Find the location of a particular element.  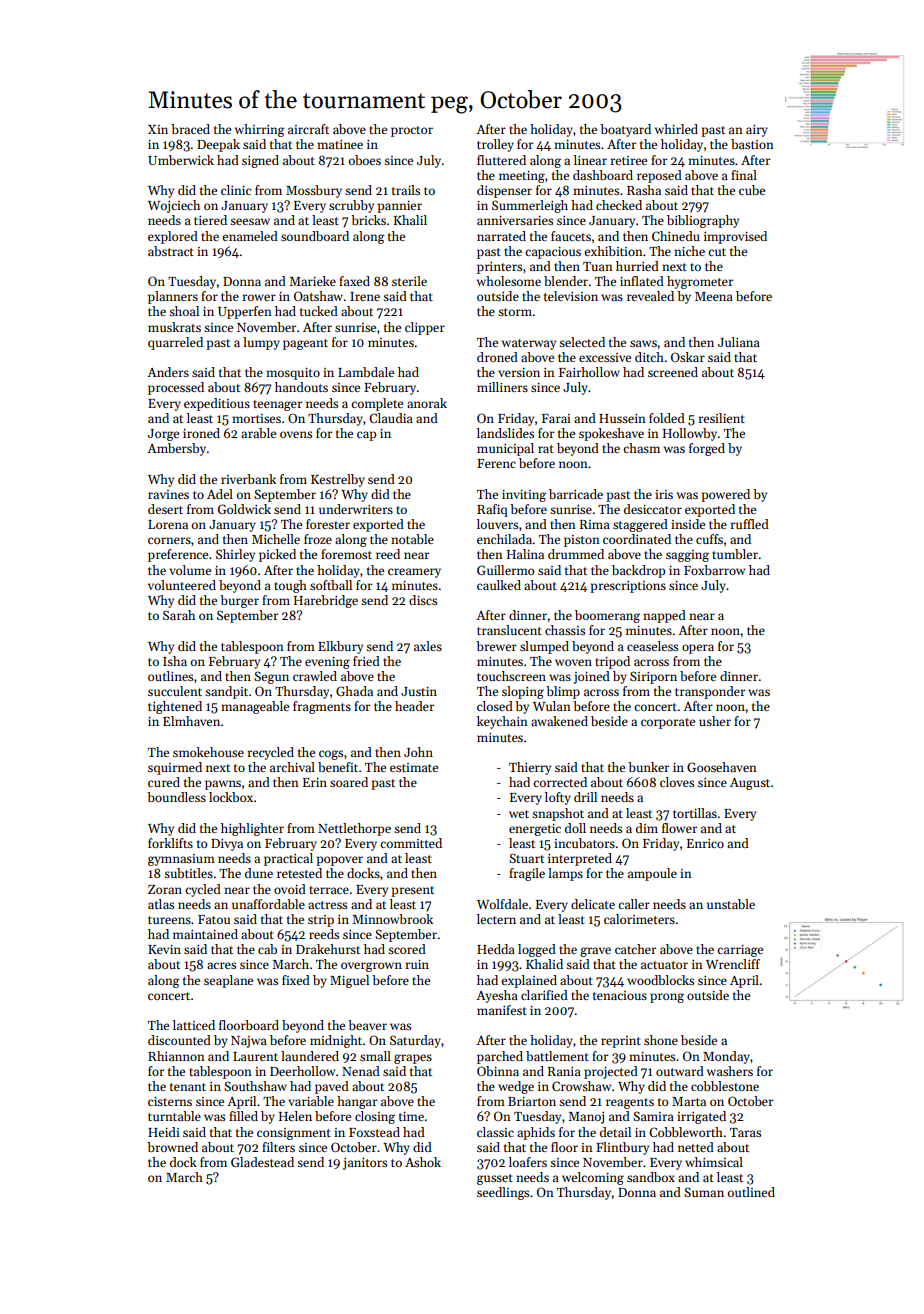

wet is located at coordinates (519, 814).
